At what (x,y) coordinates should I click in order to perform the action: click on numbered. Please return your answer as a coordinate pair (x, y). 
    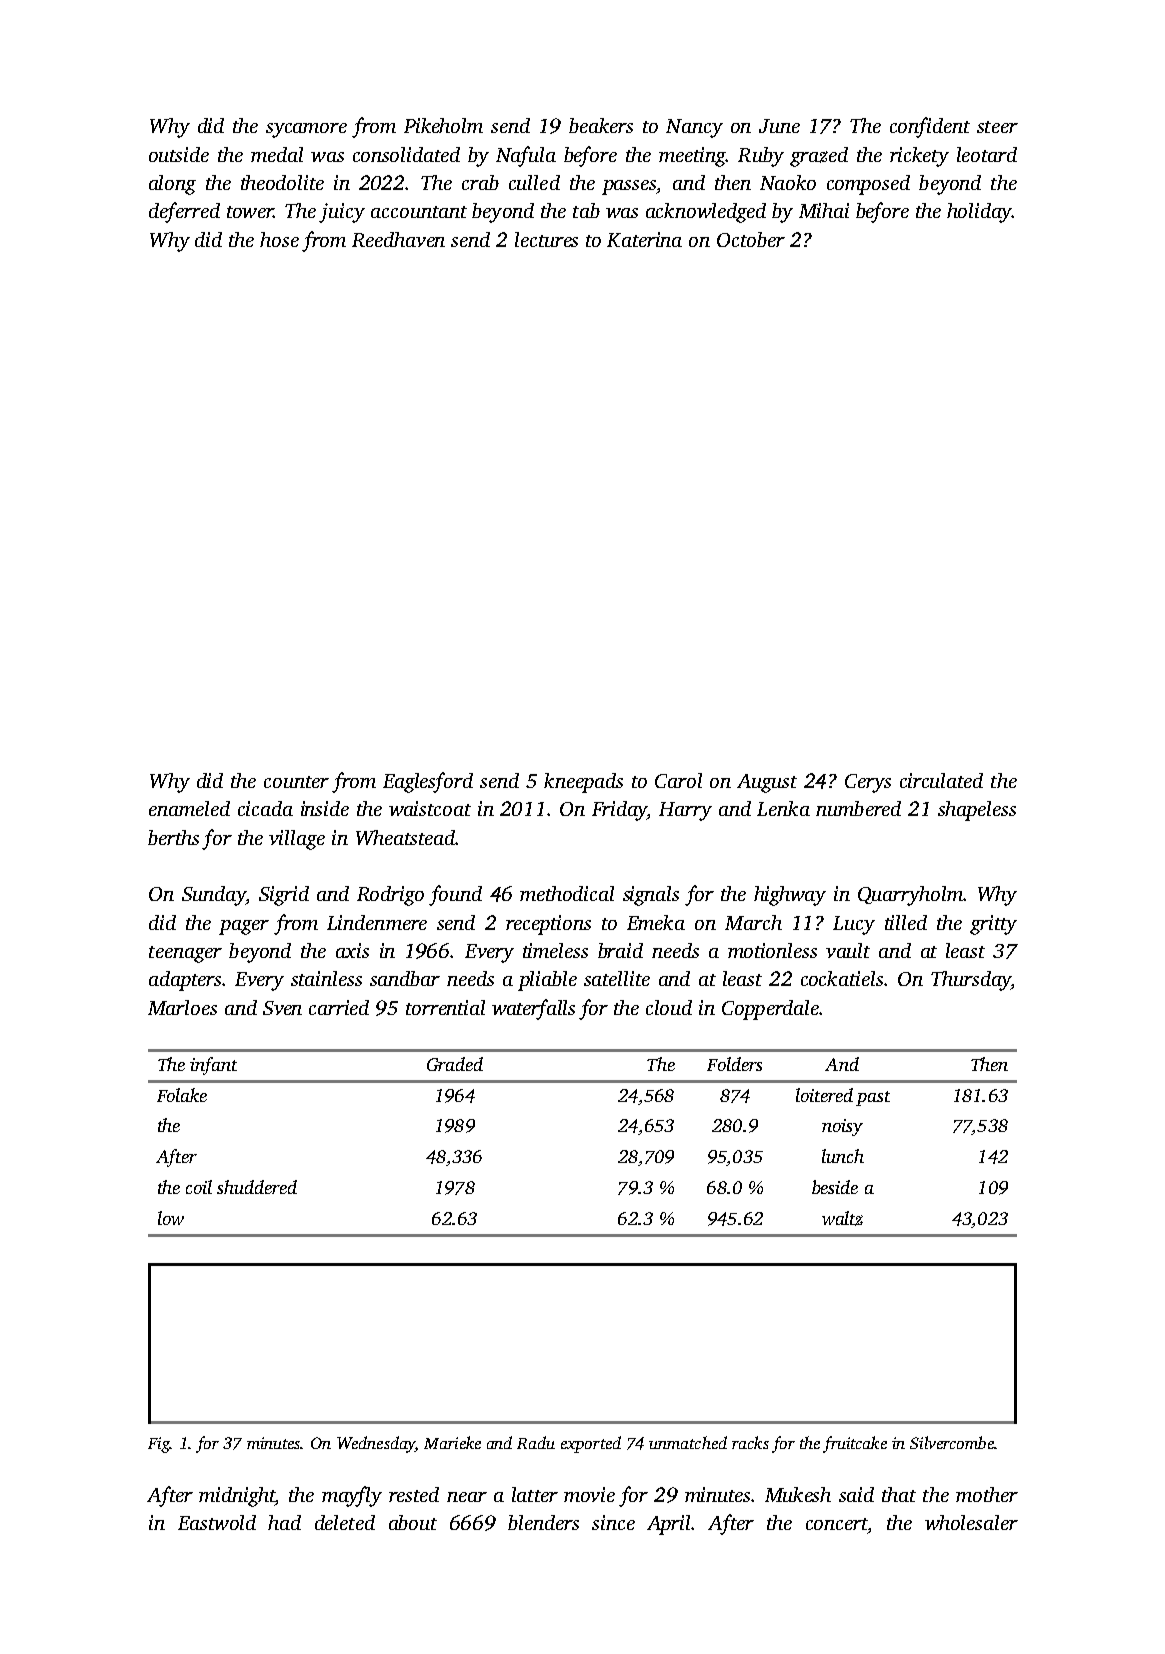
    Looking at the image, I should click on (858, 808).
